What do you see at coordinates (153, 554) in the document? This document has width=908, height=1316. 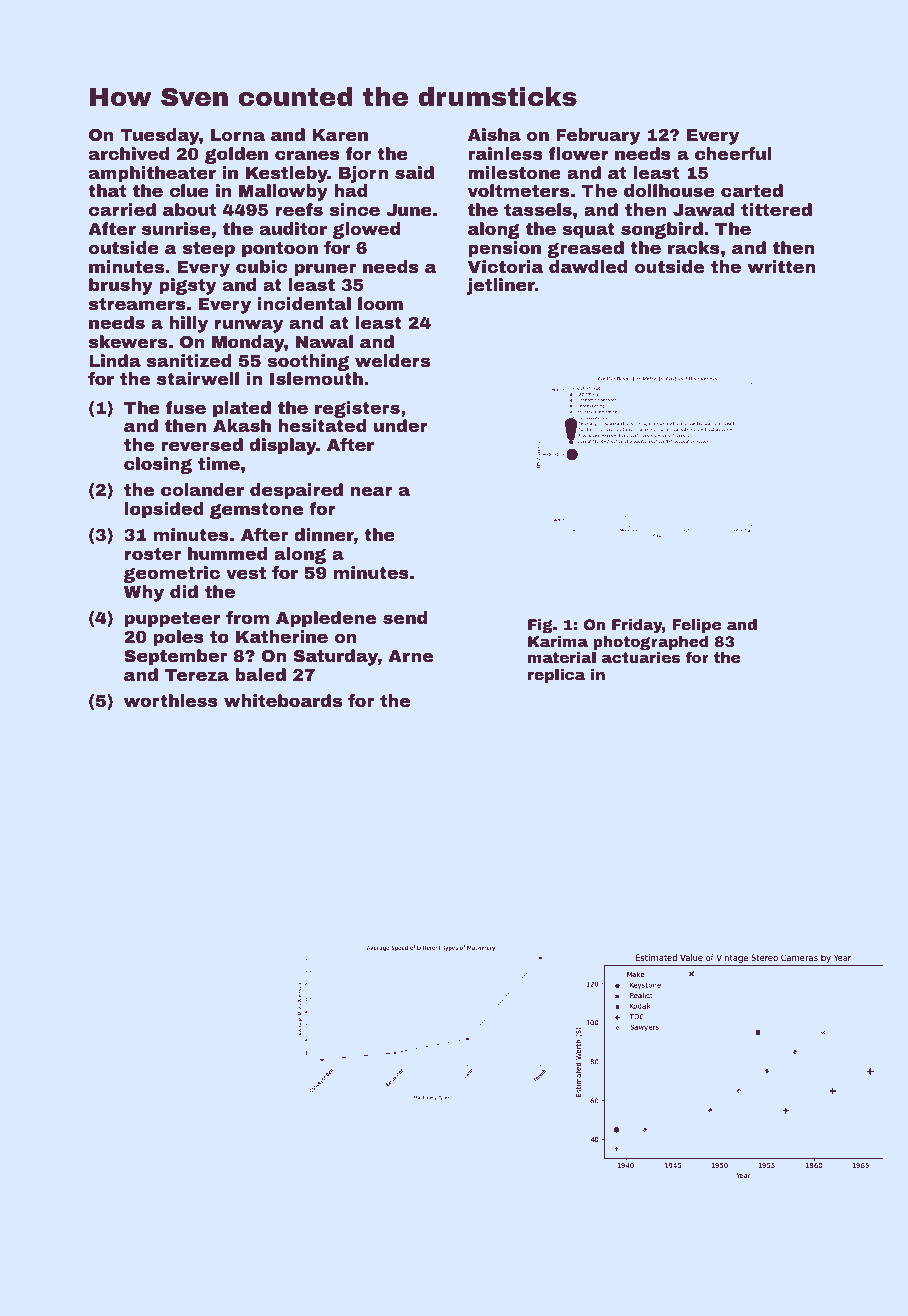 I see `roster` at bounding box center [153, 554].
